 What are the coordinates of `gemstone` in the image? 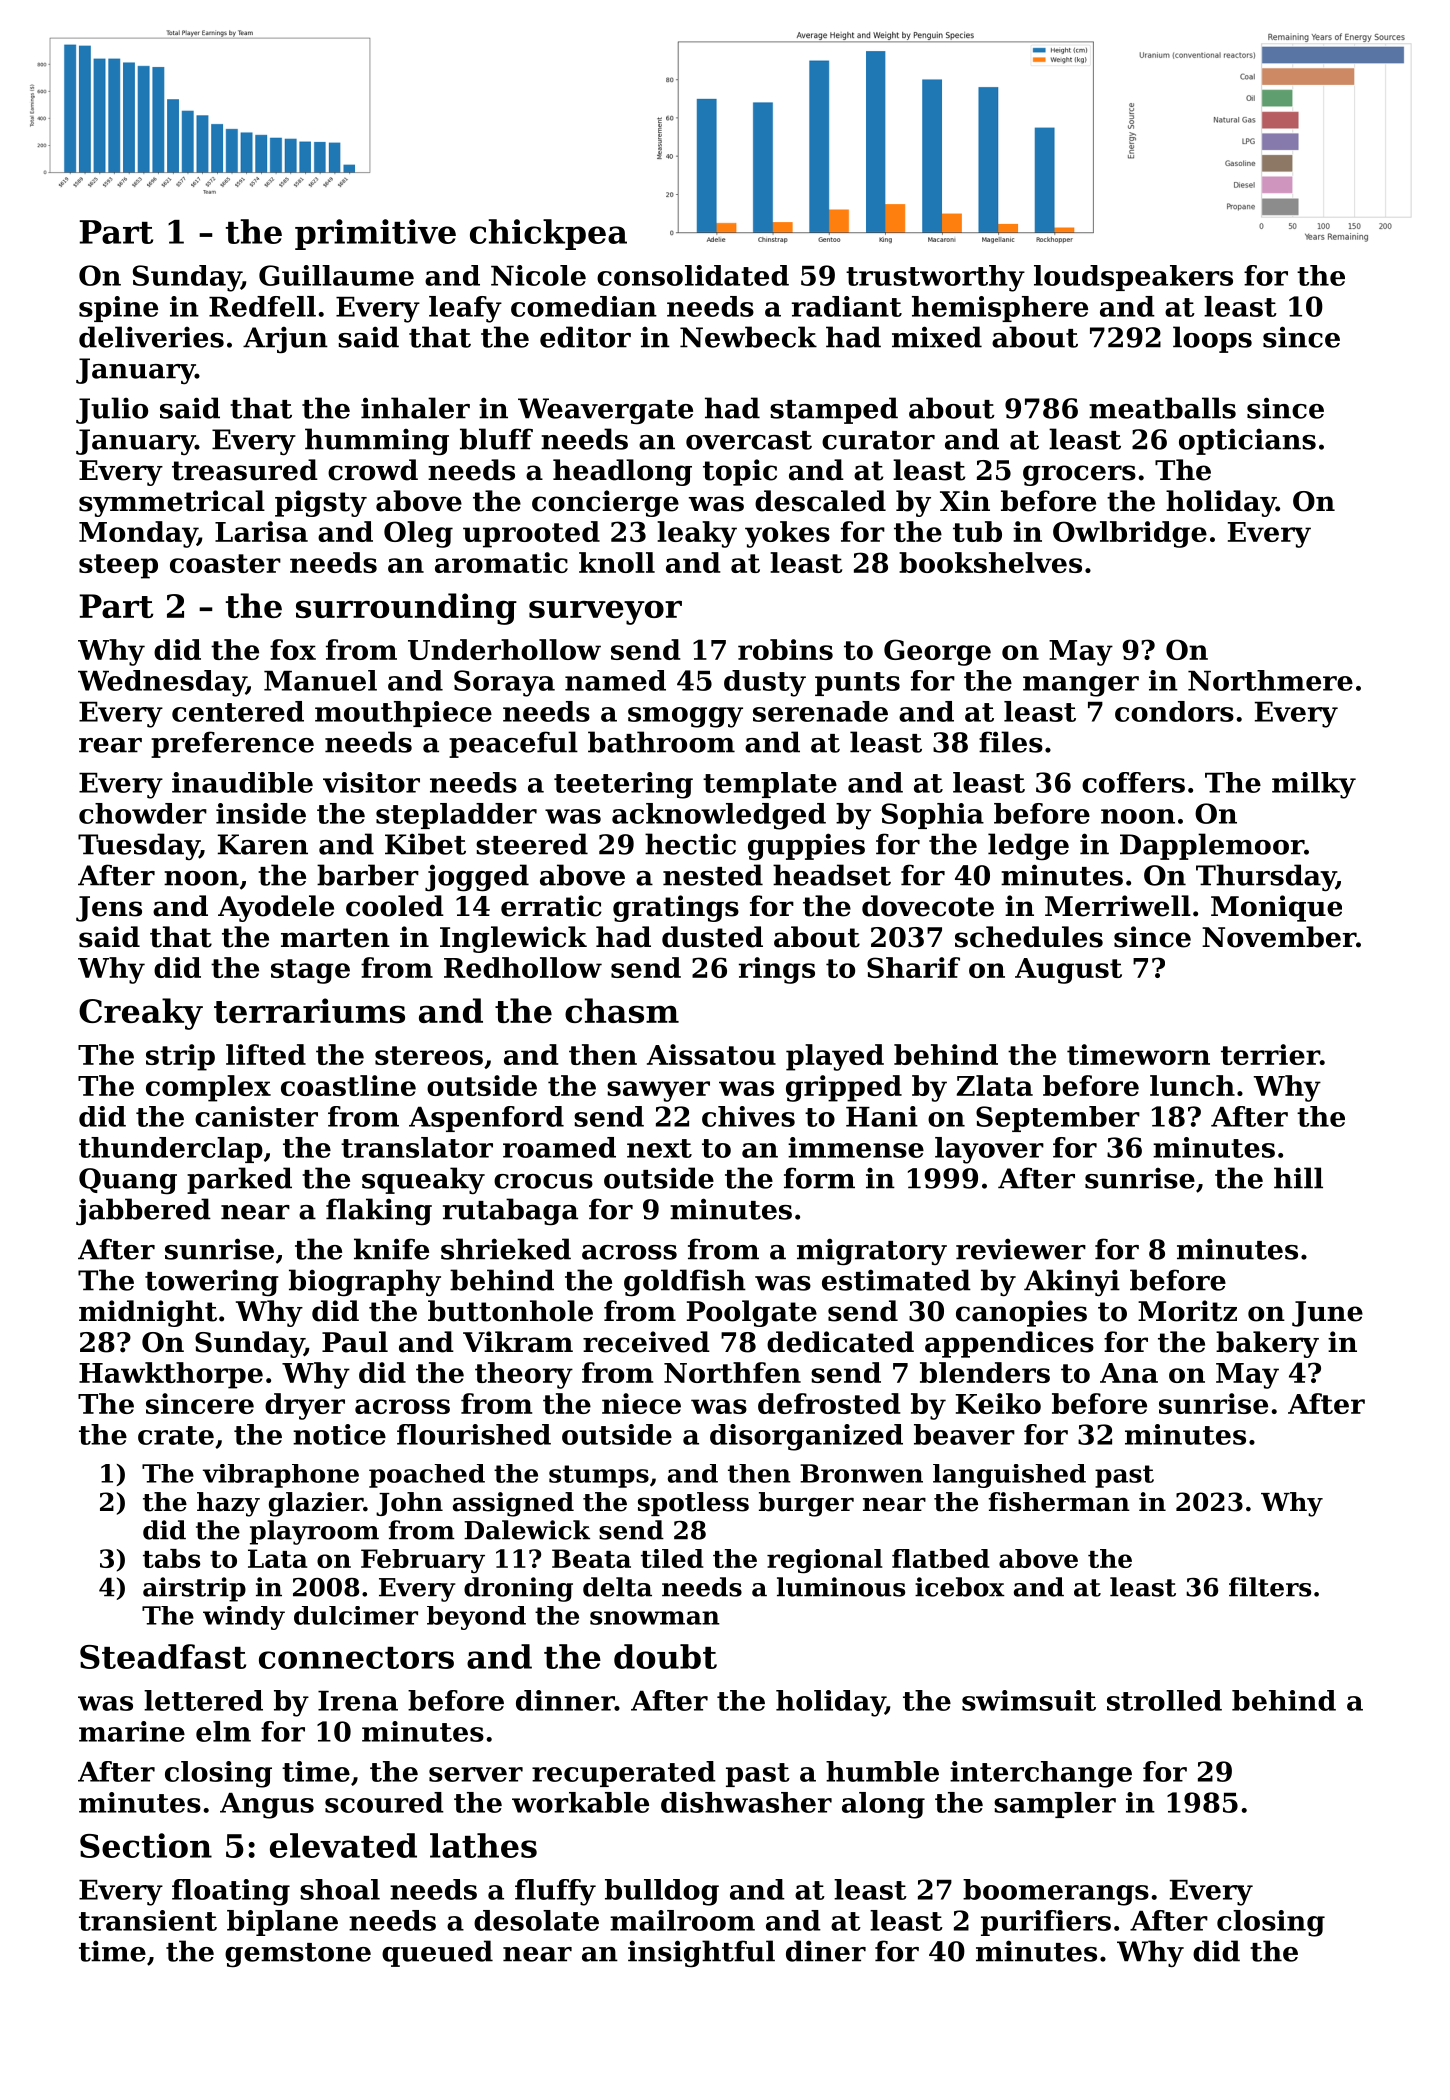 It's located at (298, 1955).
